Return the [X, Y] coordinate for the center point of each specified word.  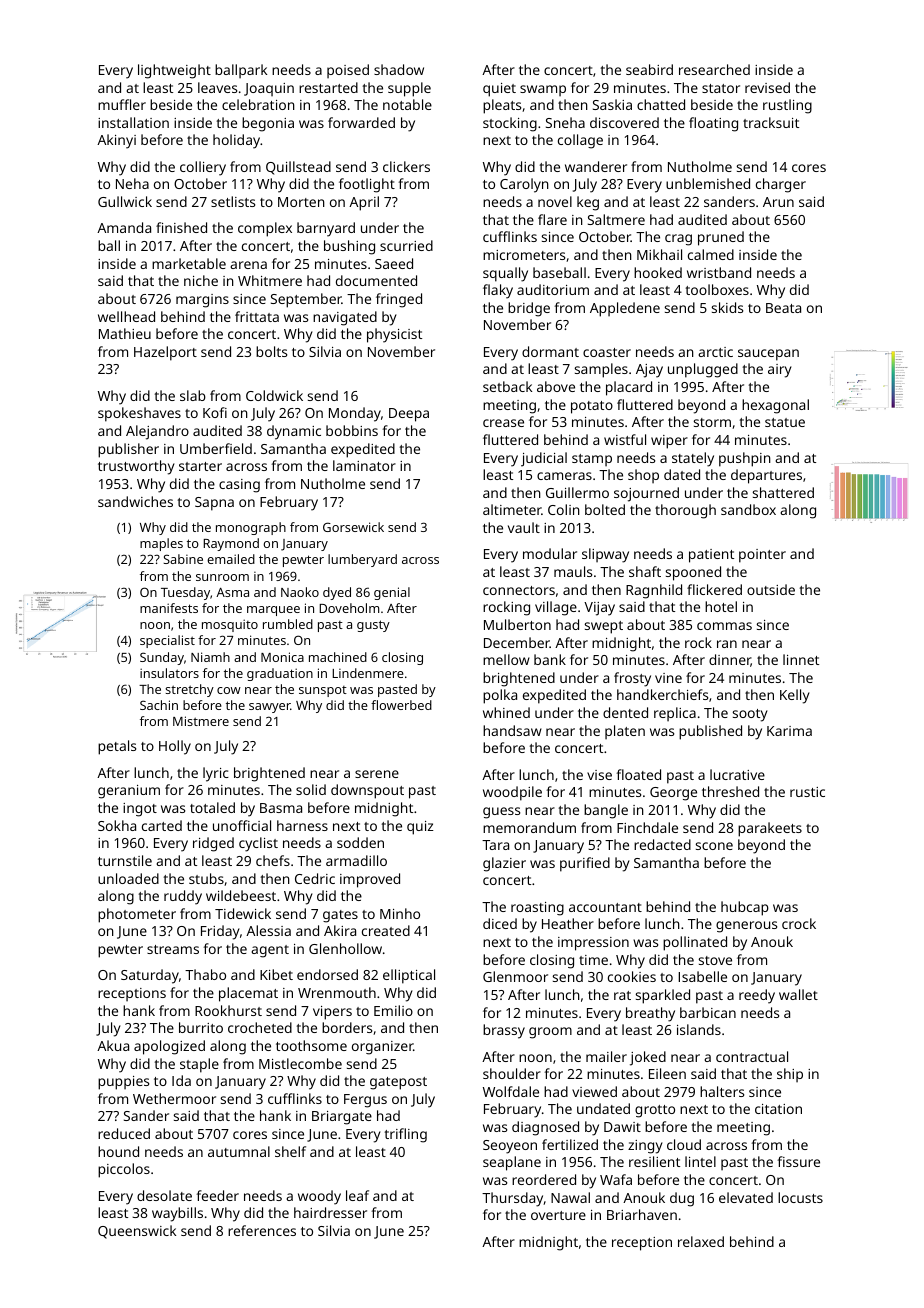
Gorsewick [353, 527]
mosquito [230, 625]
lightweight [174, 71]
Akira [340, 930]
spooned [693, 573]
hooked [658, 272]
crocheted [260, 1027]
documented [376, 280]
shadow [399, 69]
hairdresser [330, 1212]
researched [714, 69]
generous [746, 927]
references [262, 1230]
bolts [271, 351]
